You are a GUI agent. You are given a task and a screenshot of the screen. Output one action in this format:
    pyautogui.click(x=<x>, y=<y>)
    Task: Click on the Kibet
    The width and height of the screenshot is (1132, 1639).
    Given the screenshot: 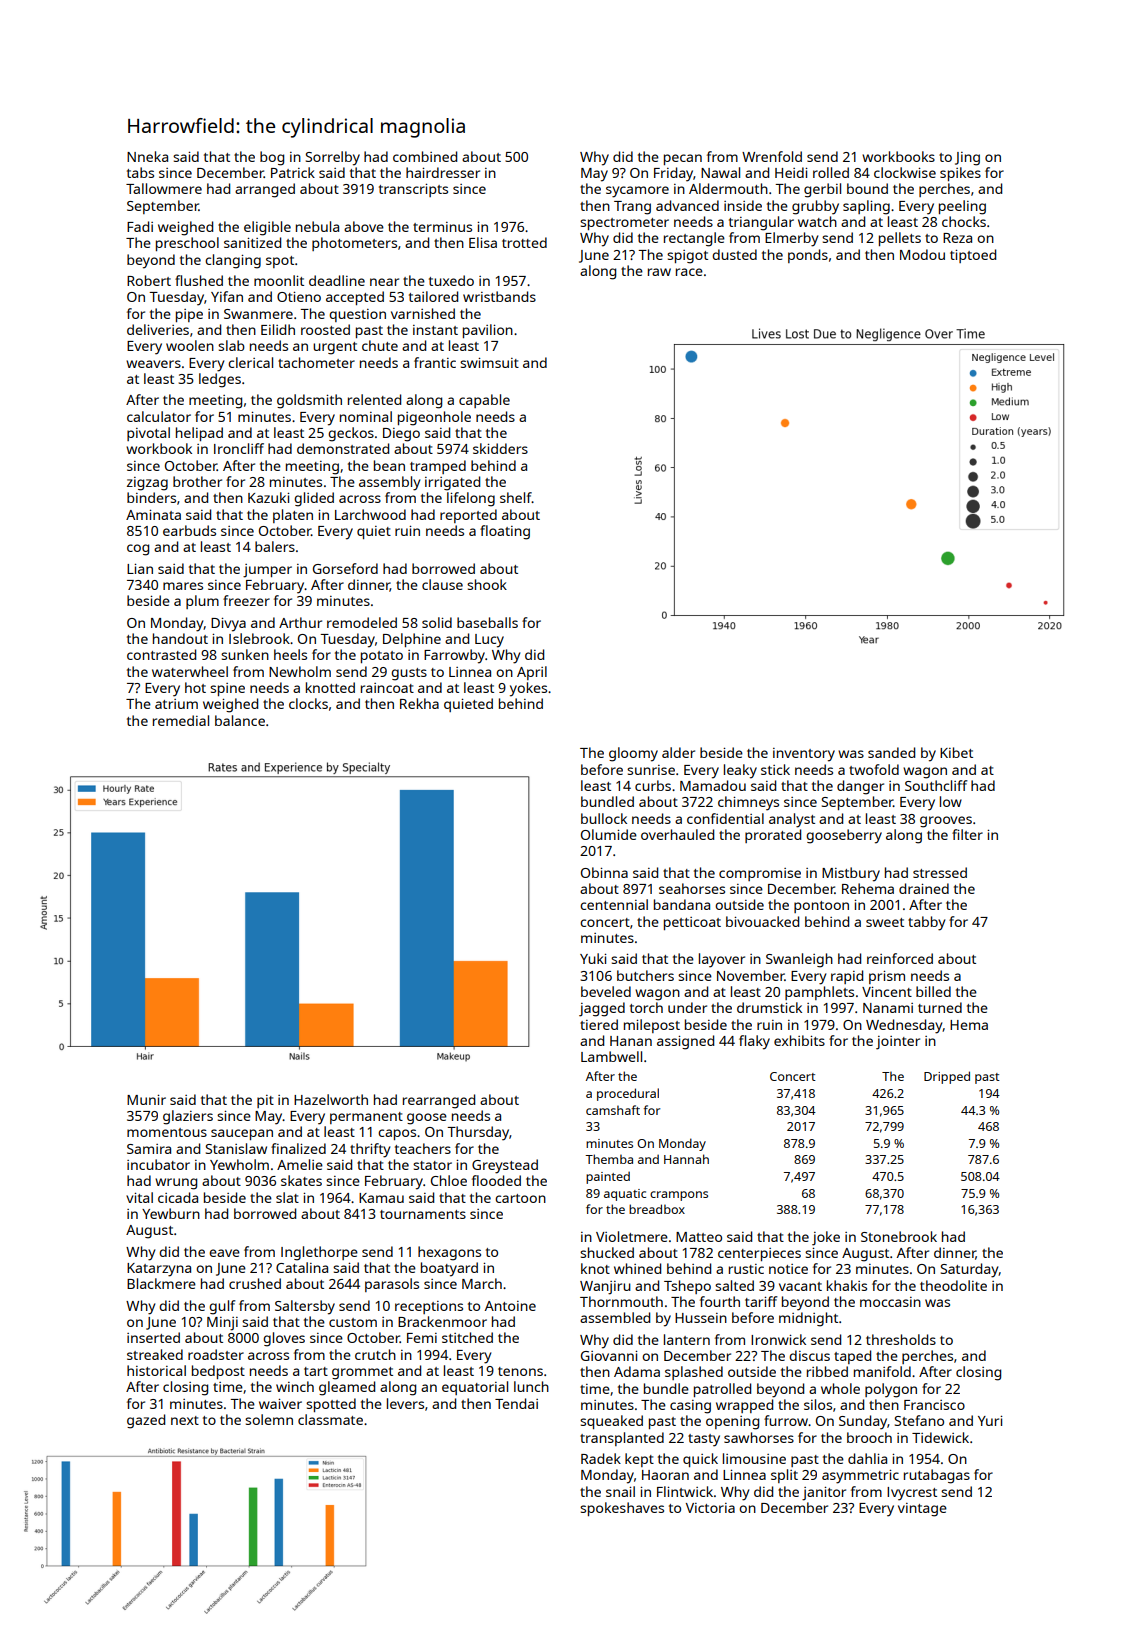 What is the action you would take?
    pyautogui.click(x=956, y=752)
